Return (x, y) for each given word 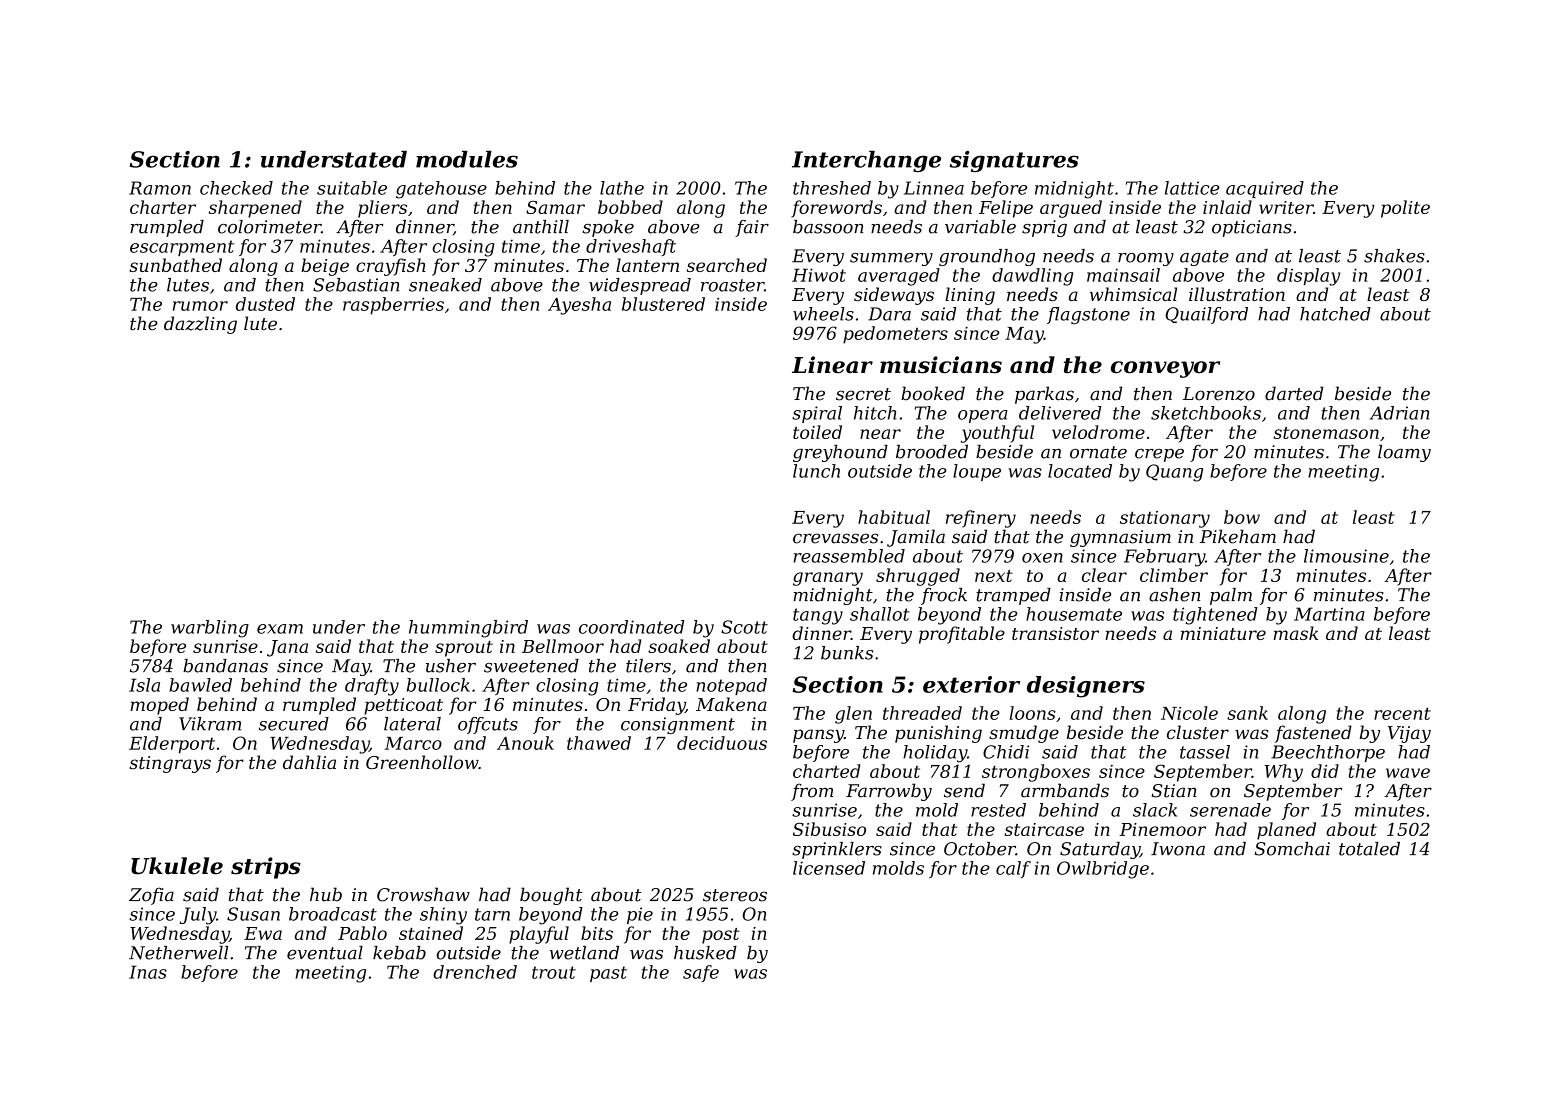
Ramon (160, 188)
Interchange (866, 161)
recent (1402, 713)
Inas (148, 972)
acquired (1265, 189)
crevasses (835, 538)
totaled (1369, 849)
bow (1242, 517)
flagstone (1088, 315)
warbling (210, 629)
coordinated (631, 627)
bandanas (225, 666)
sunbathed (175, 265)
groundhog (987, 257)
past (608, 974)
